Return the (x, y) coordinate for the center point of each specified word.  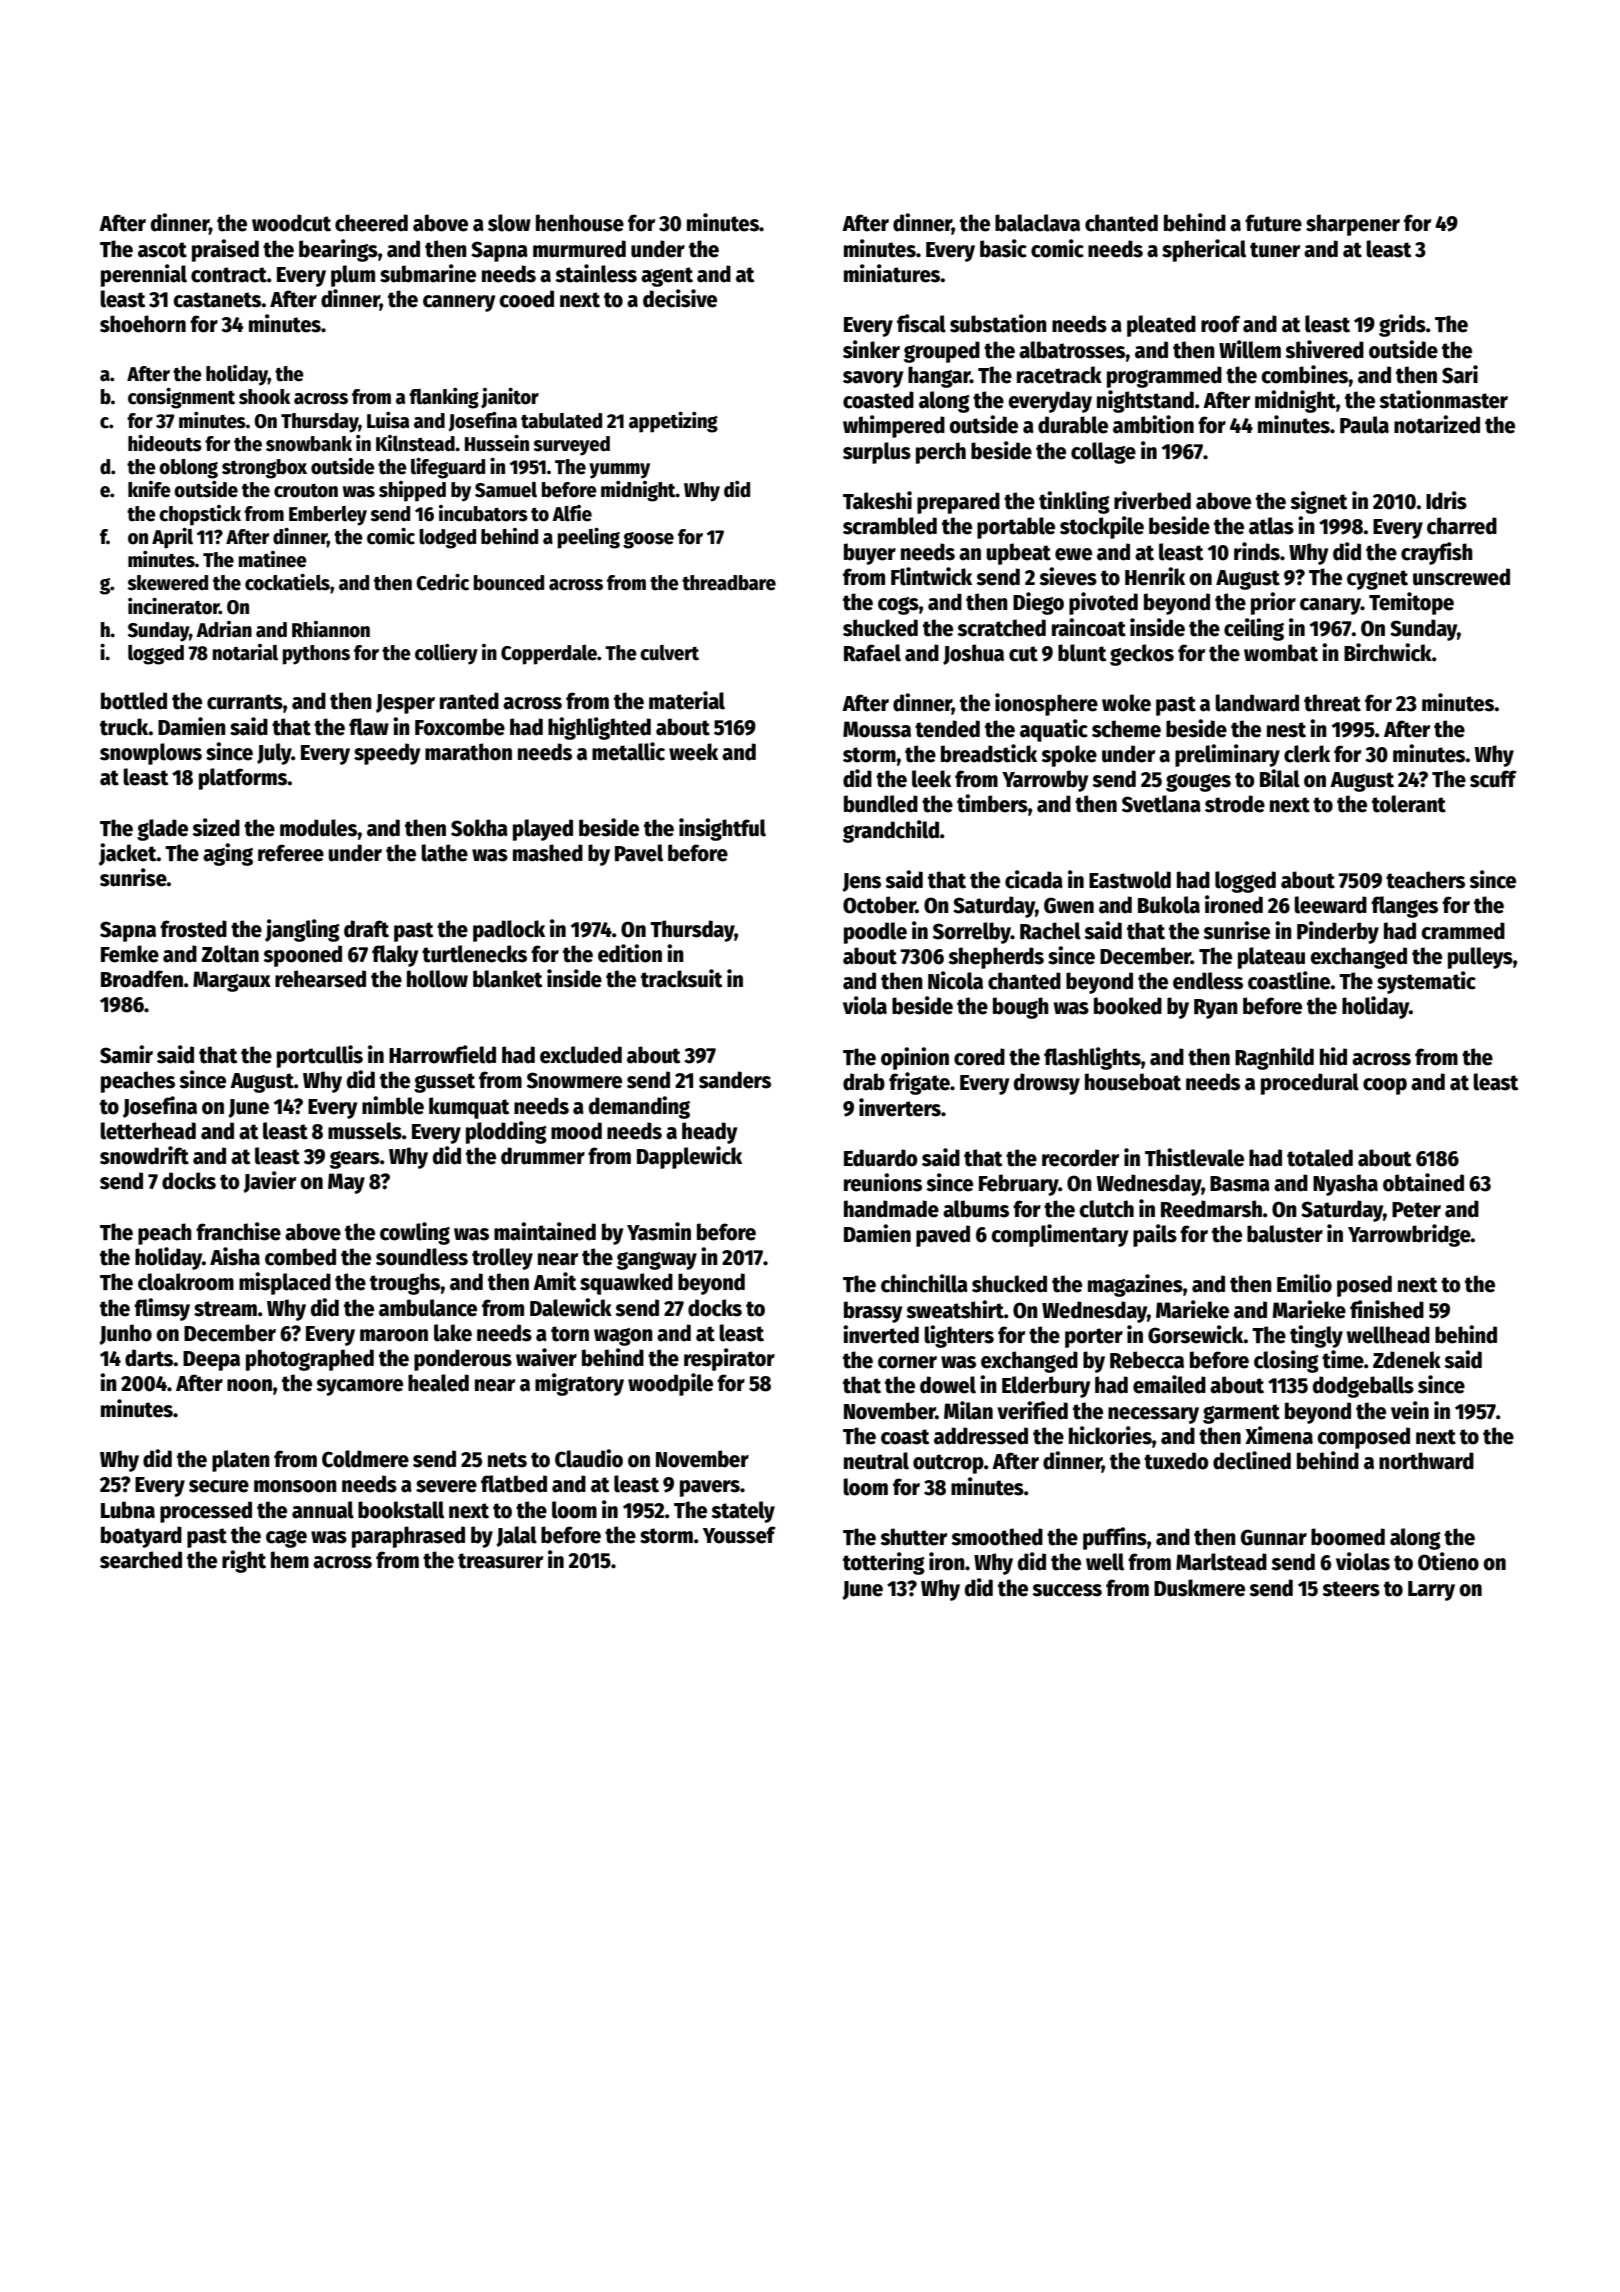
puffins (1115, 1538)
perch (941, 453)
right (244, 1561)
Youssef (739, 1535)
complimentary (1059, 1235)
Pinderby (1338, 932)
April (172, 538)
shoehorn (143, 324)
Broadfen (142, 979)
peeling (589, 538)
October (879, 905)
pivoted (1103, 603)
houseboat (1133, 1082)
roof (1220, 324)
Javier (269, 1182)
